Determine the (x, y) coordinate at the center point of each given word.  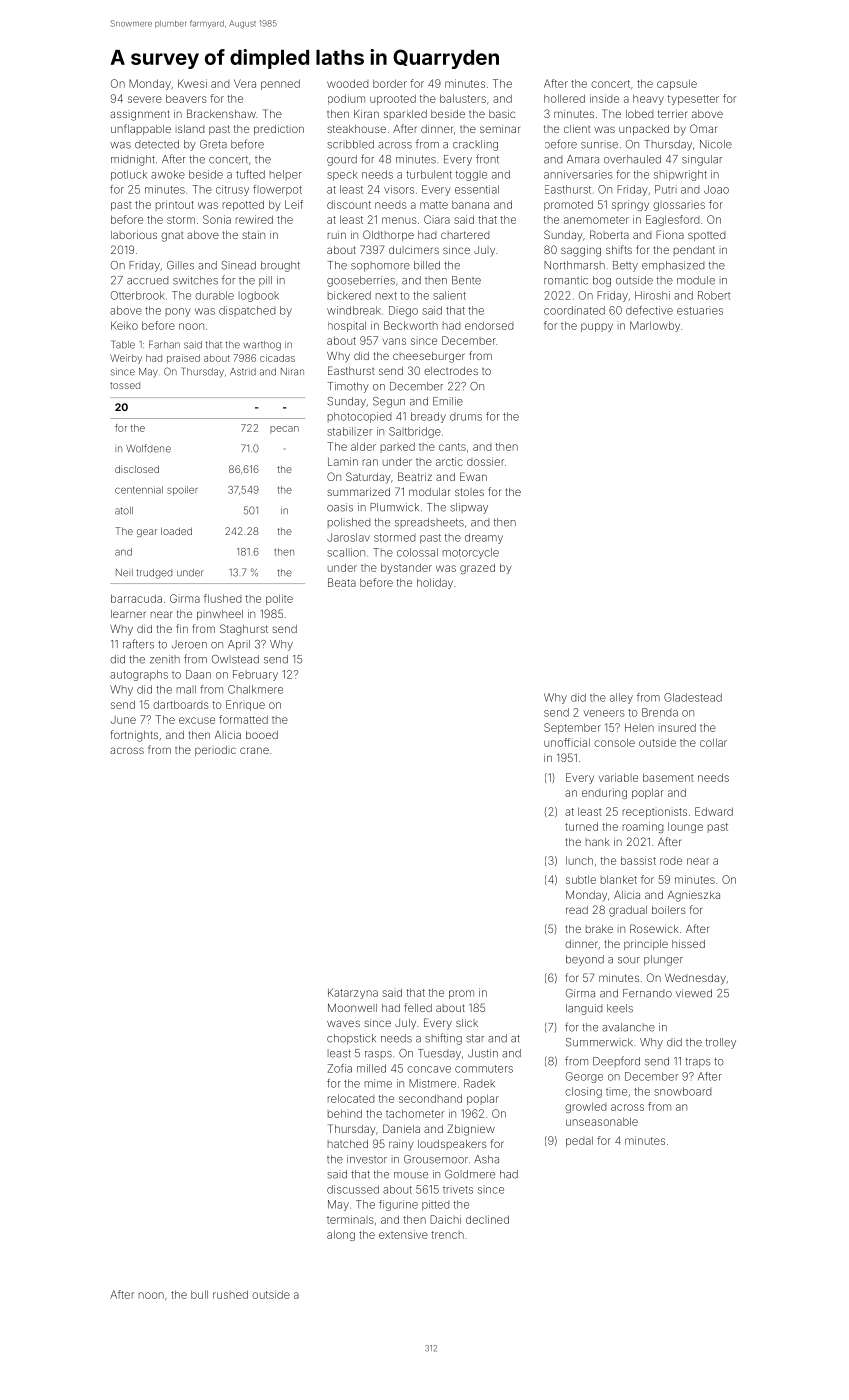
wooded (347, 83)
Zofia (340, 1068)
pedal (579, 1141)
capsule (677, 84)
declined (487, 1219)
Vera (245, 83)
